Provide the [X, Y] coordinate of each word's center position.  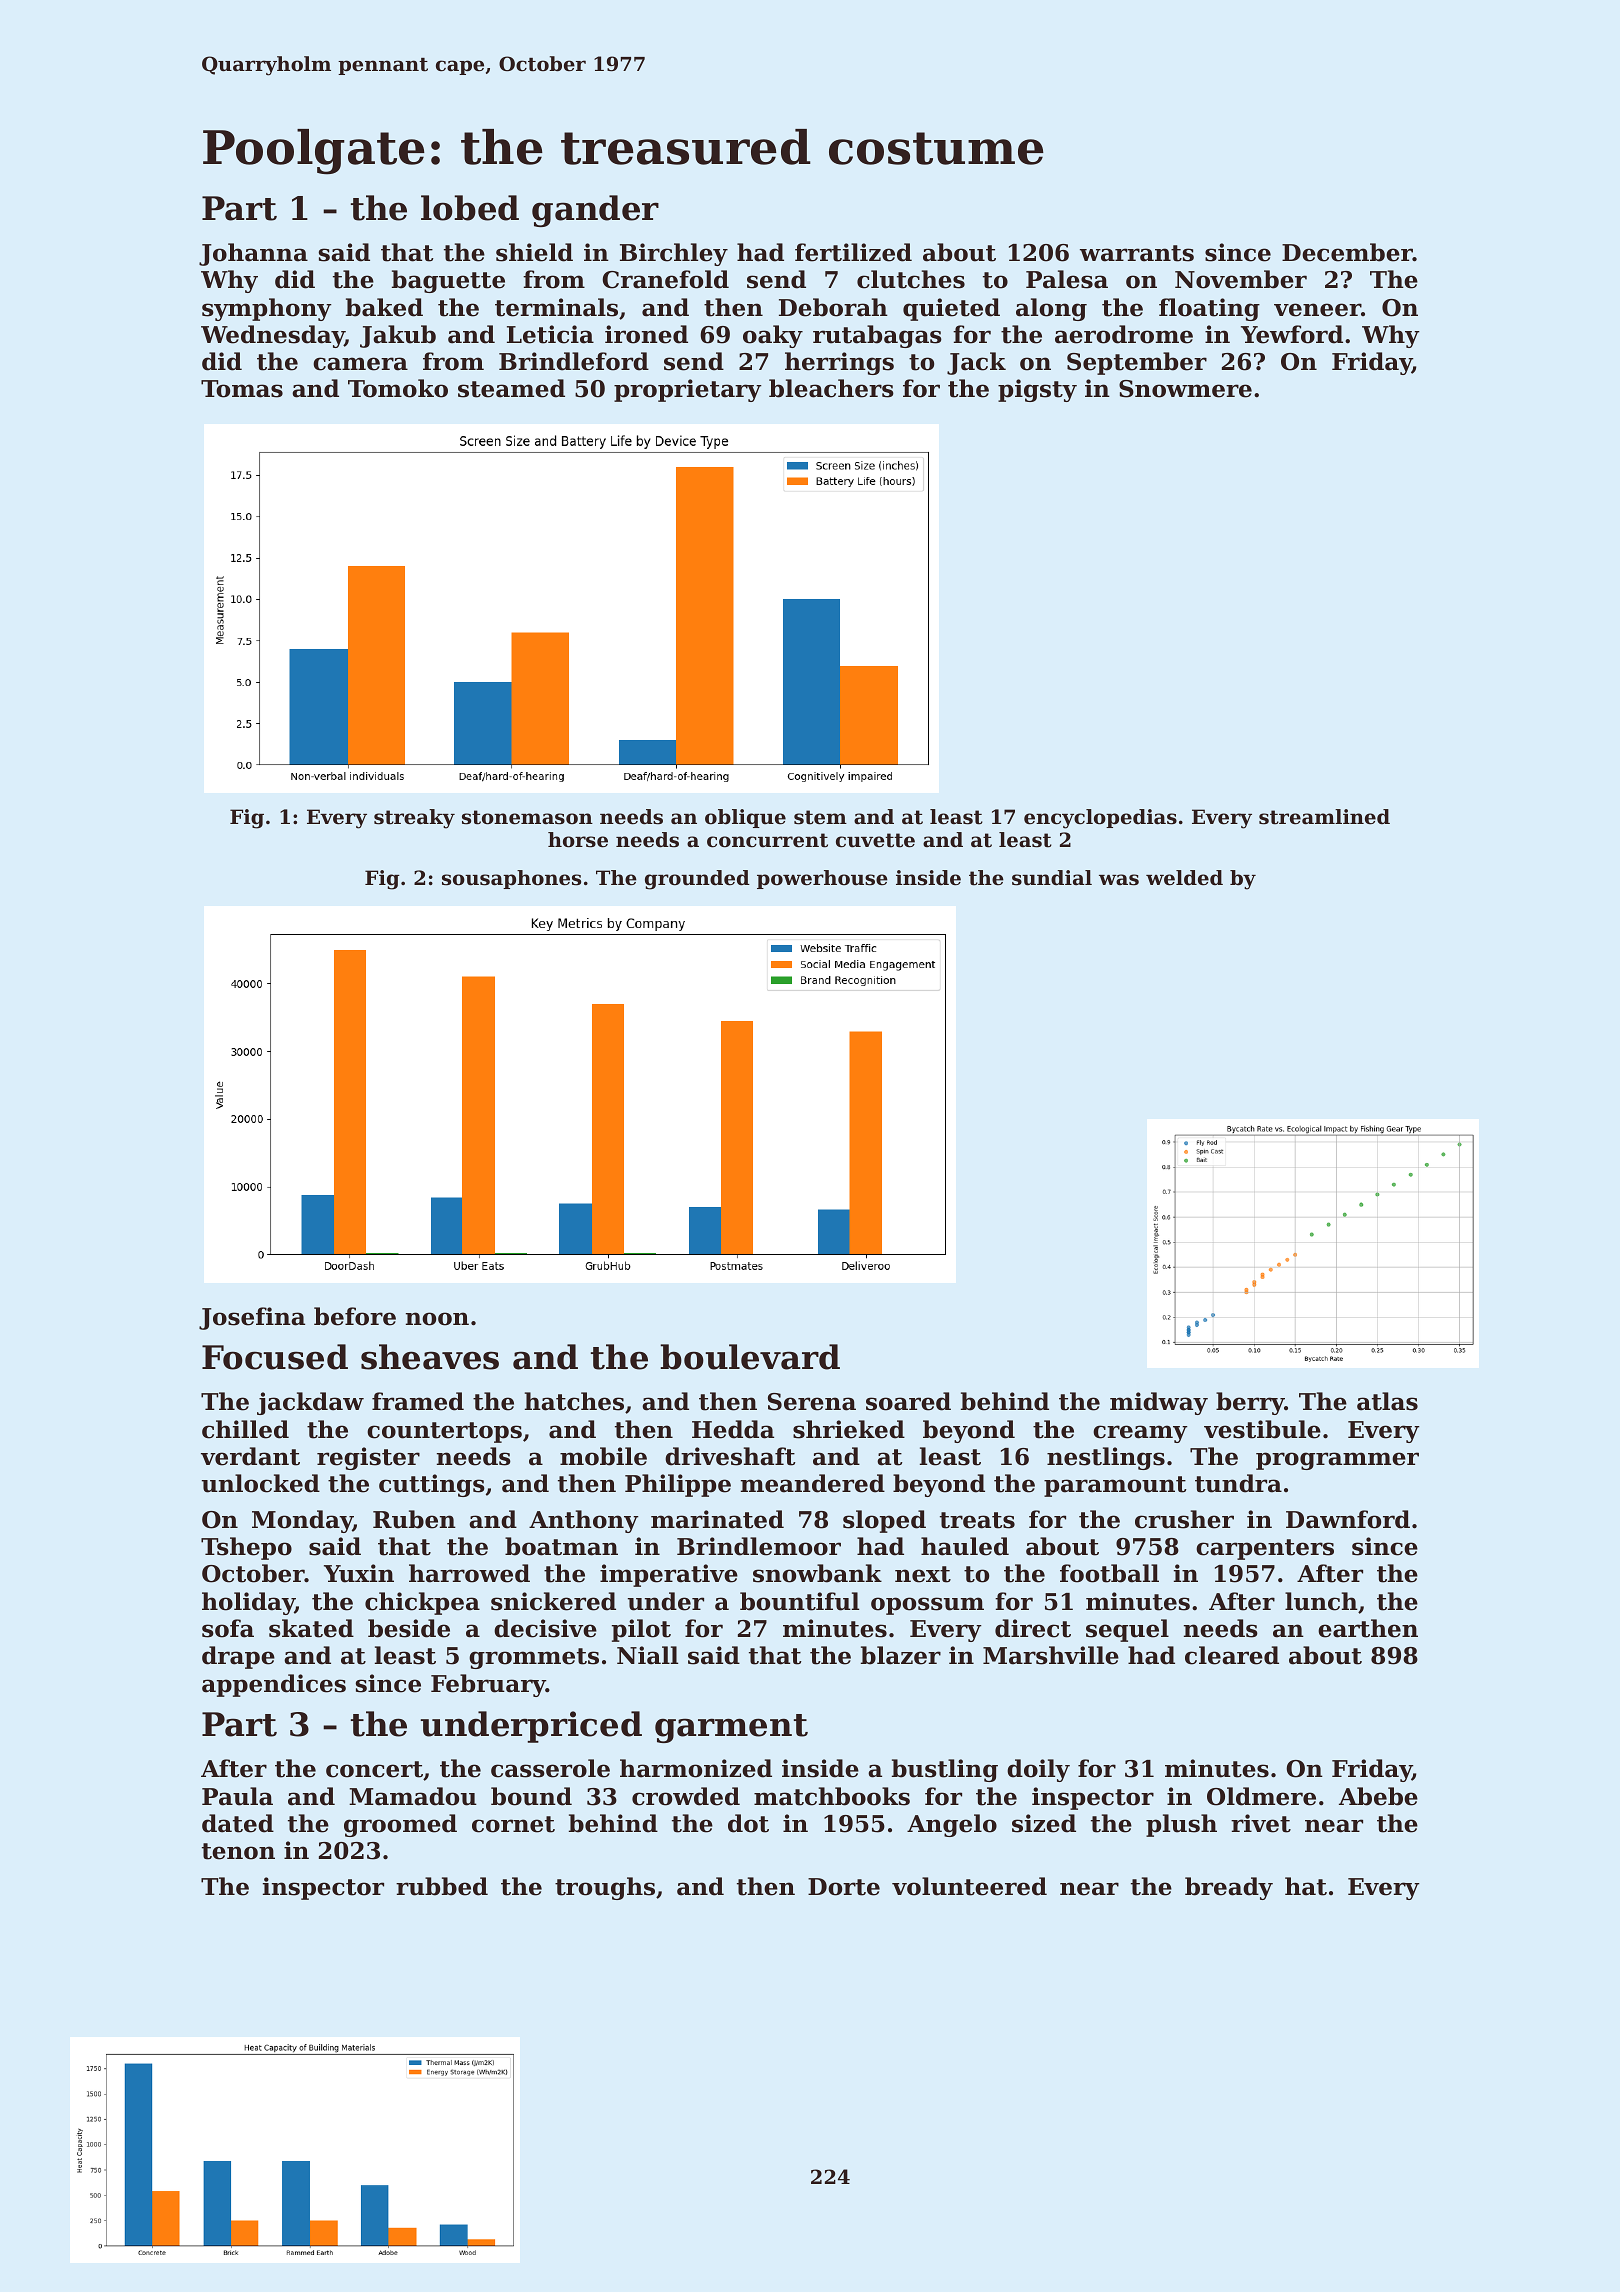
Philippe [678, 1485]
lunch [1321, 1601]
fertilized [853, 252]
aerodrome [1124, 334]
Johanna [253, 254]
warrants [1137, 253]
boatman [561, 1546]
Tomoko [398, 388]
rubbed [442, 1886]
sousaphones [511, 879]
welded [1184, 878]
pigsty [1037, 390]
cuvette [875, 840]
